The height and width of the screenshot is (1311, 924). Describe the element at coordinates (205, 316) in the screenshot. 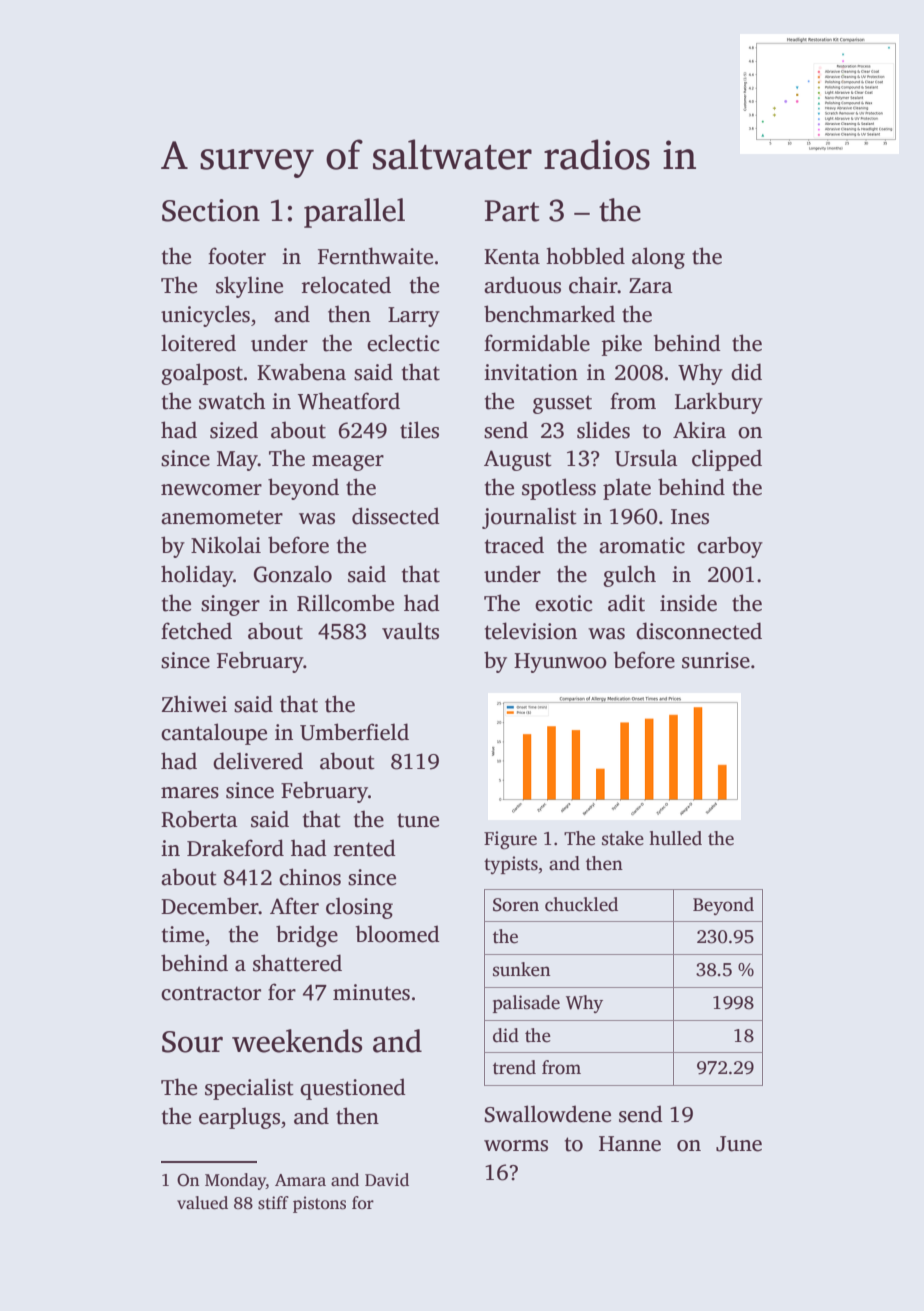

I see `unicycles` at that location.
